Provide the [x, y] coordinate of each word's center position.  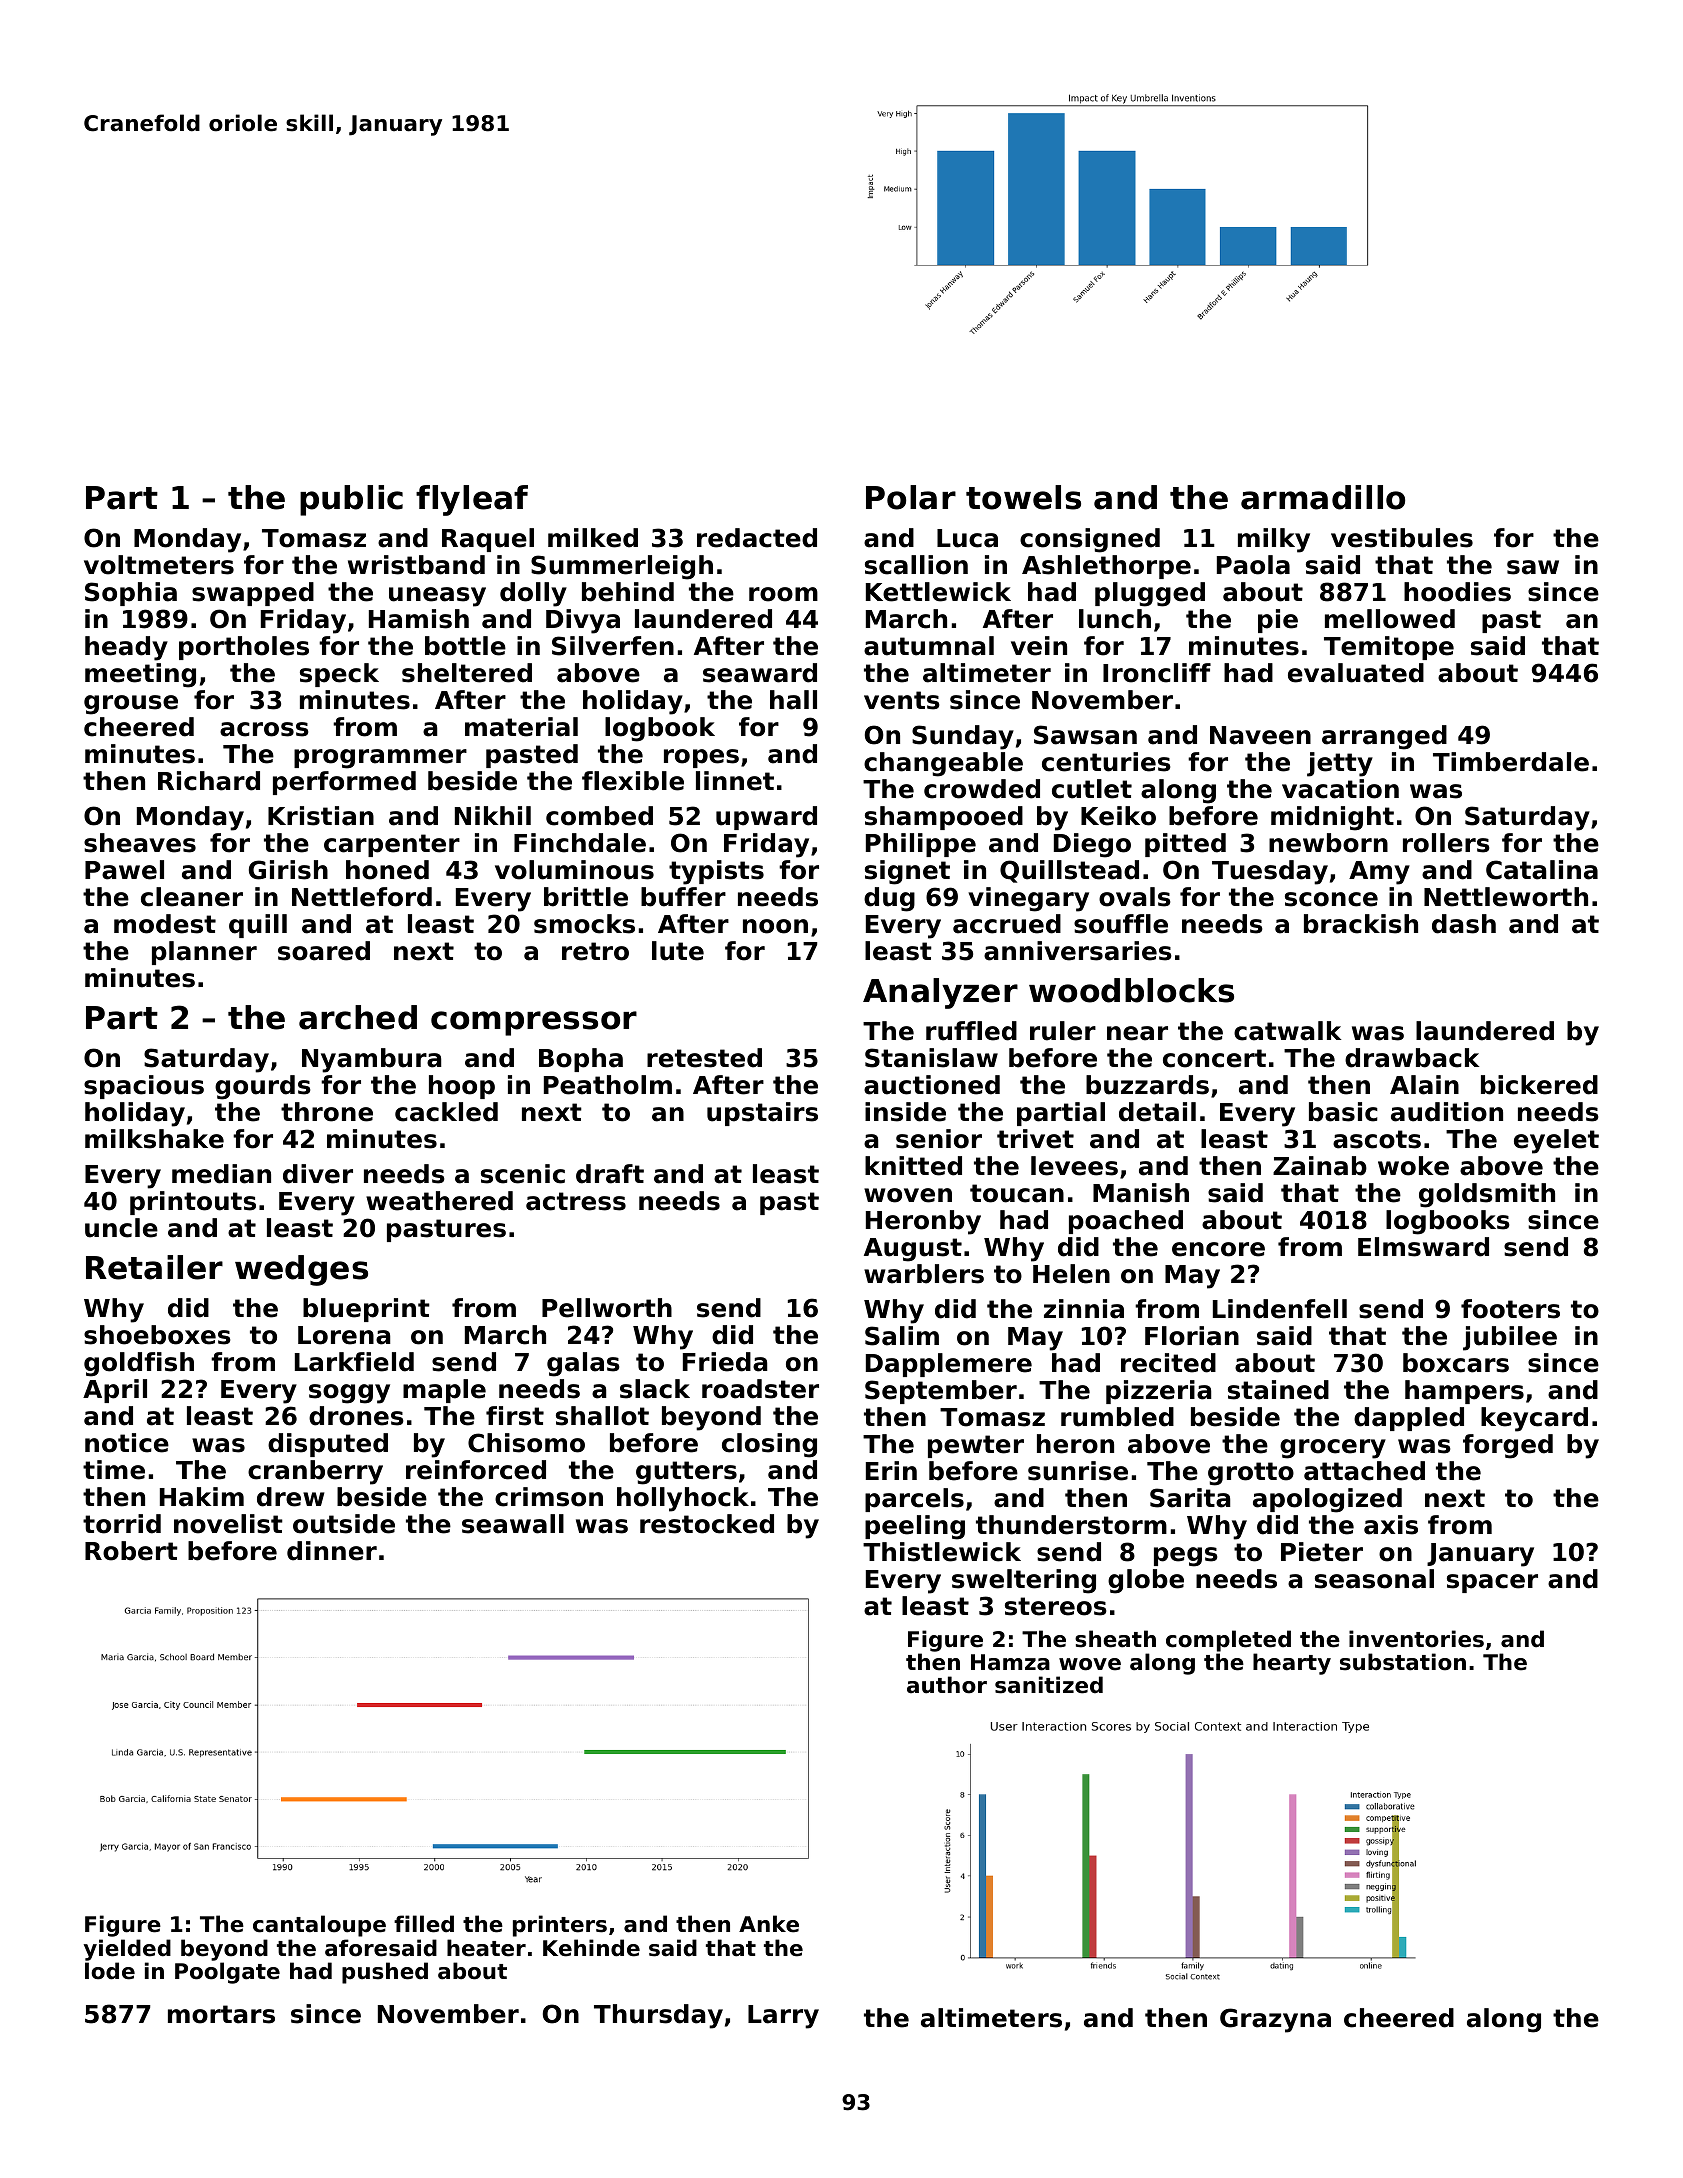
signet [907, 872]
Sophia [131, 594]
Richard [209, 781]
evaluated [1356, 673]
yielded [127, 1950]
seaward [760, 673]
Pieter [1322, 1552]
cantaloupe [319, 1926]
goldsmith [1487, 1195]
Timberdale [1511, 762]
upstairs [762, 1114]
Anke [769, 1924]
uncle [121, 1228]
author [947, 1685]
